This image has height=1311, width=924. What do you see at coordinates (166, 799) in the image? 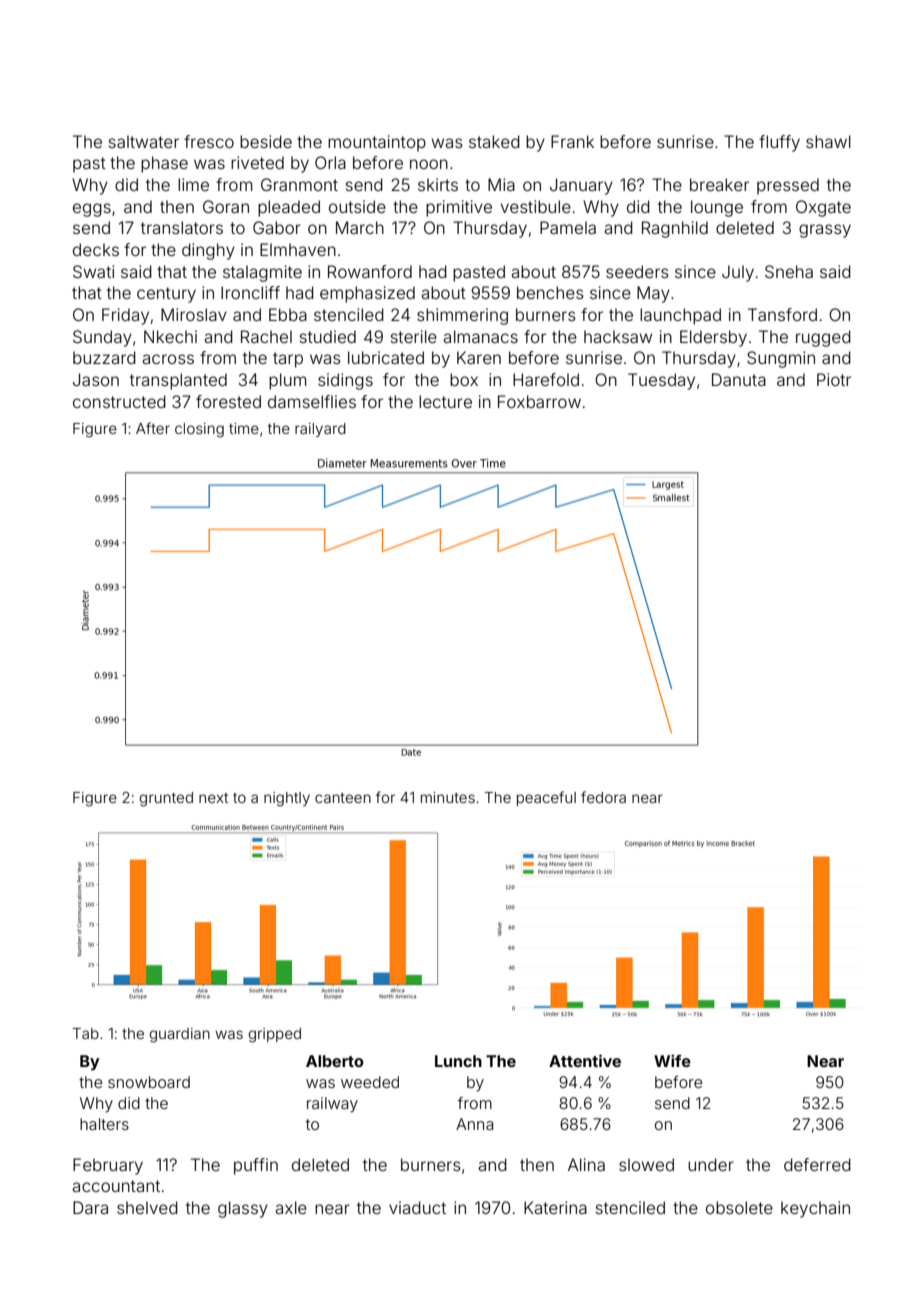
I see `grunted` at bounding box center [166, 799].
